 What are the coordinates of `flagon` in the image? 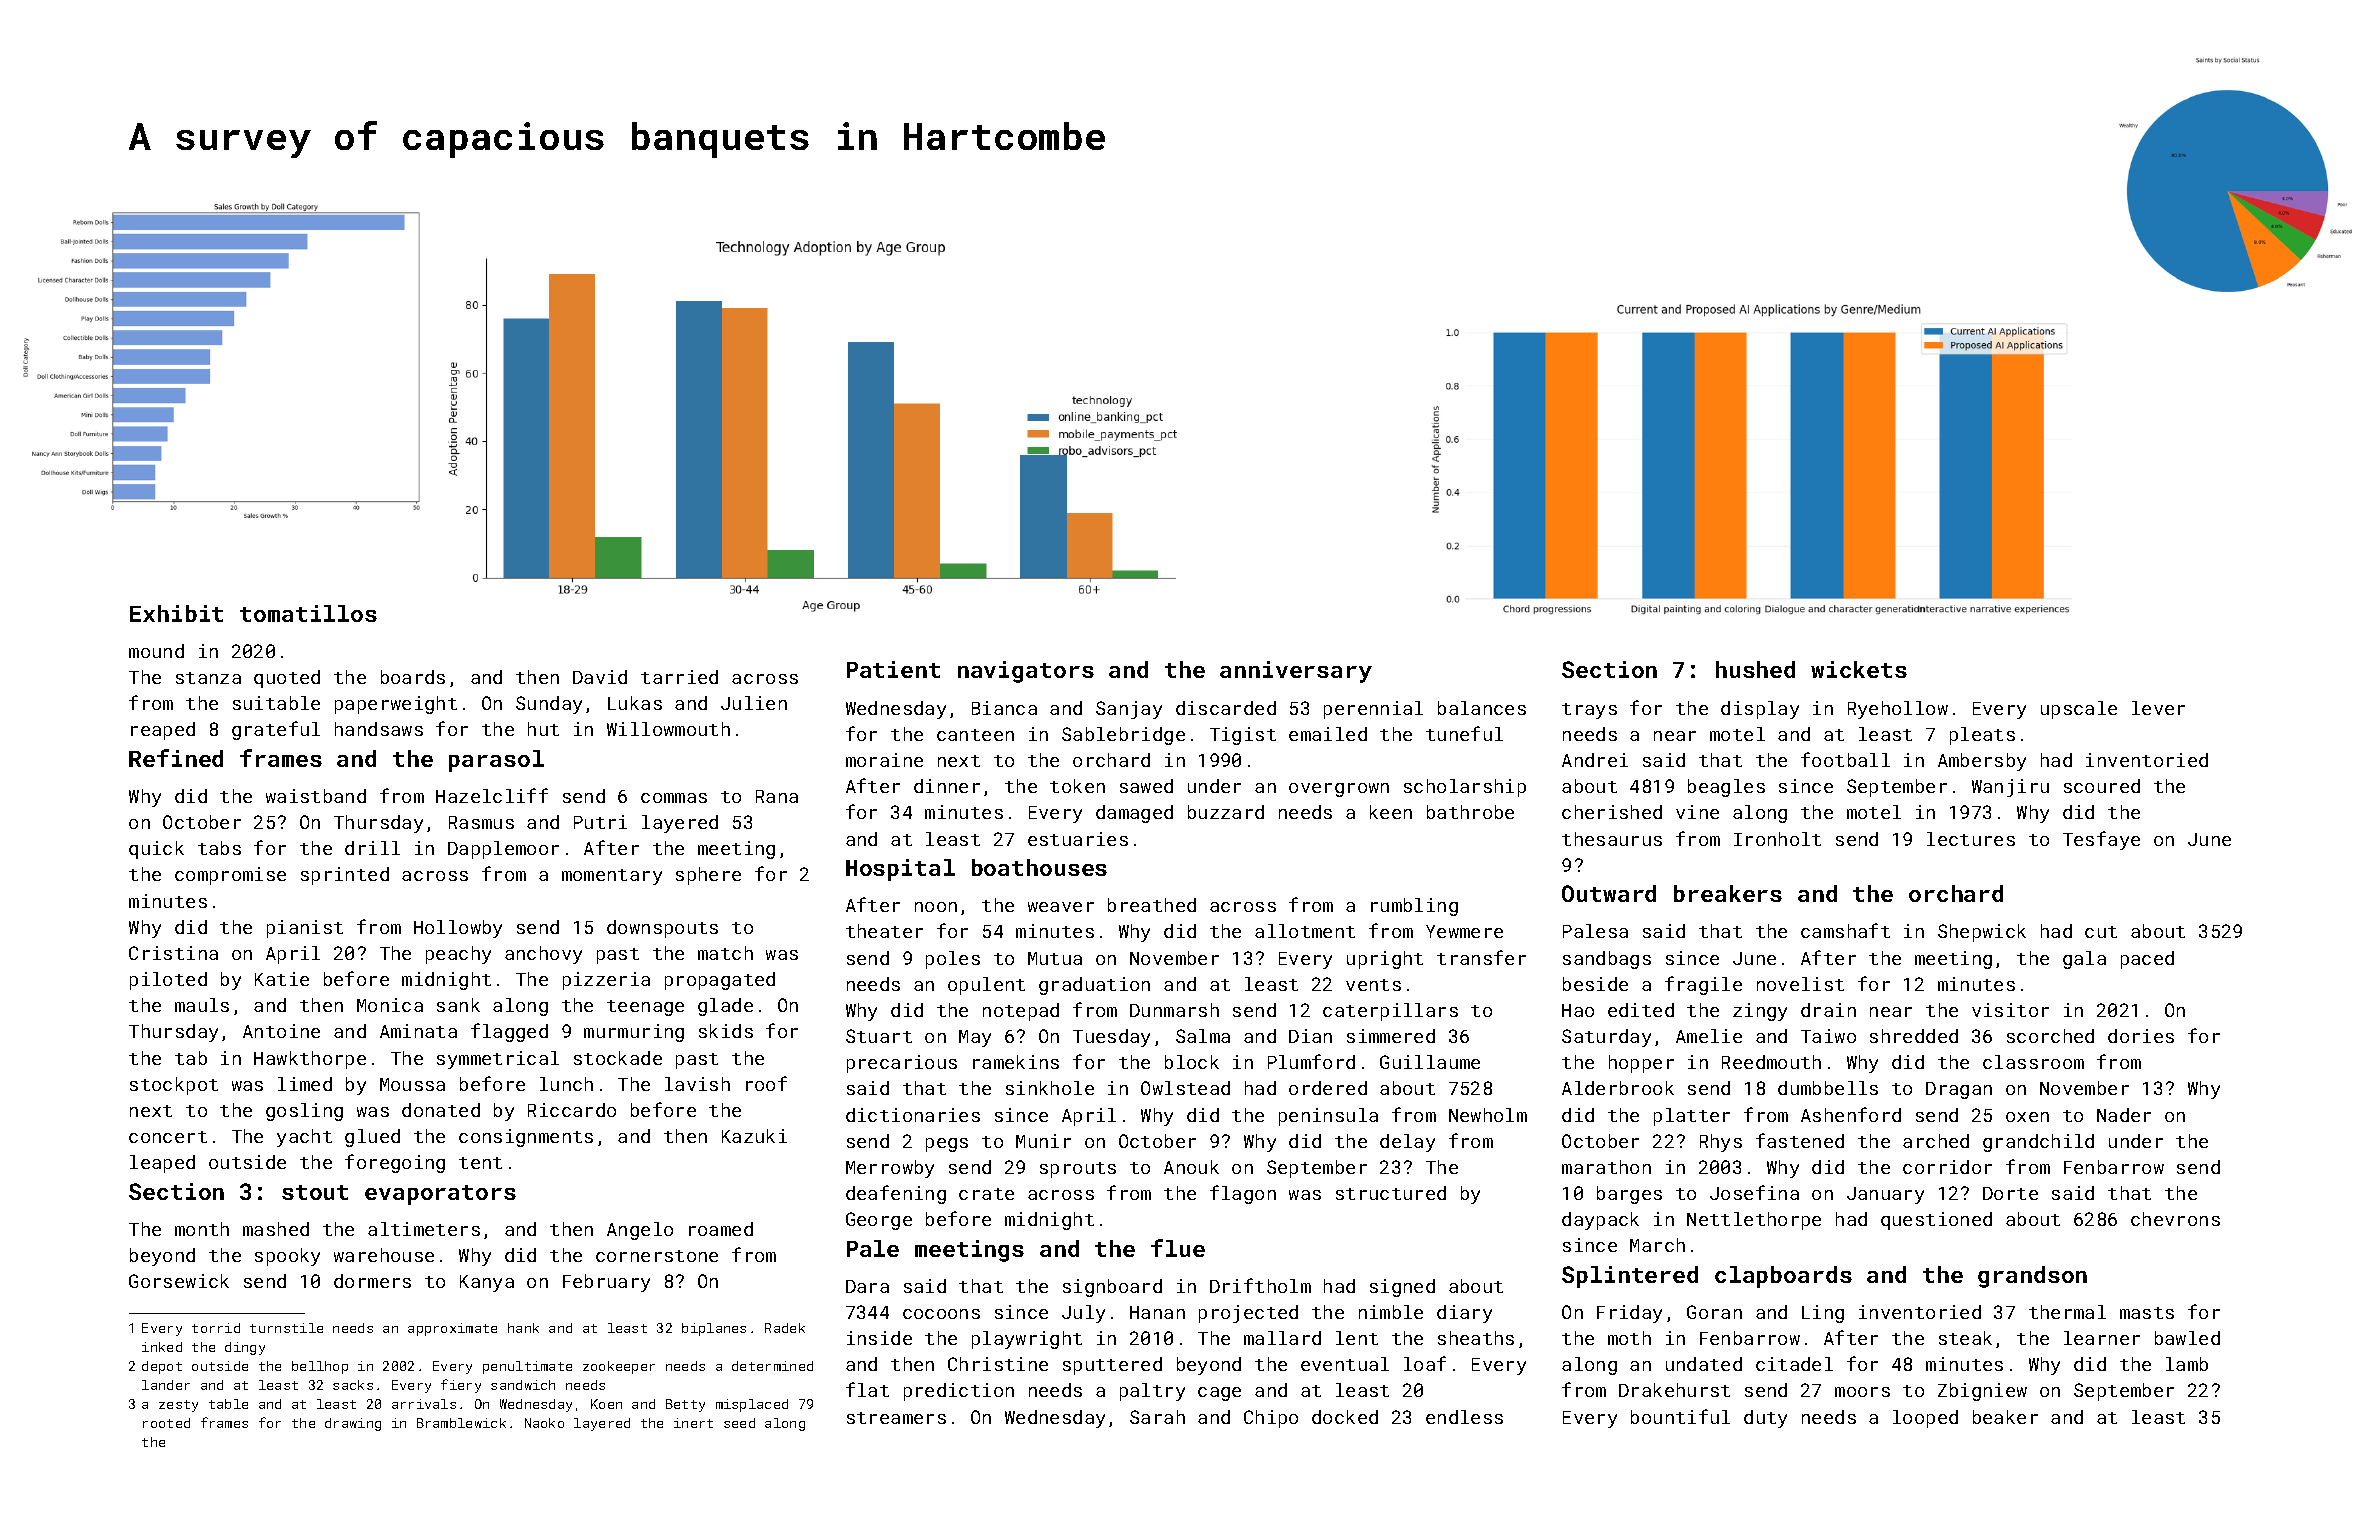 It's located at (1243, 1194).
